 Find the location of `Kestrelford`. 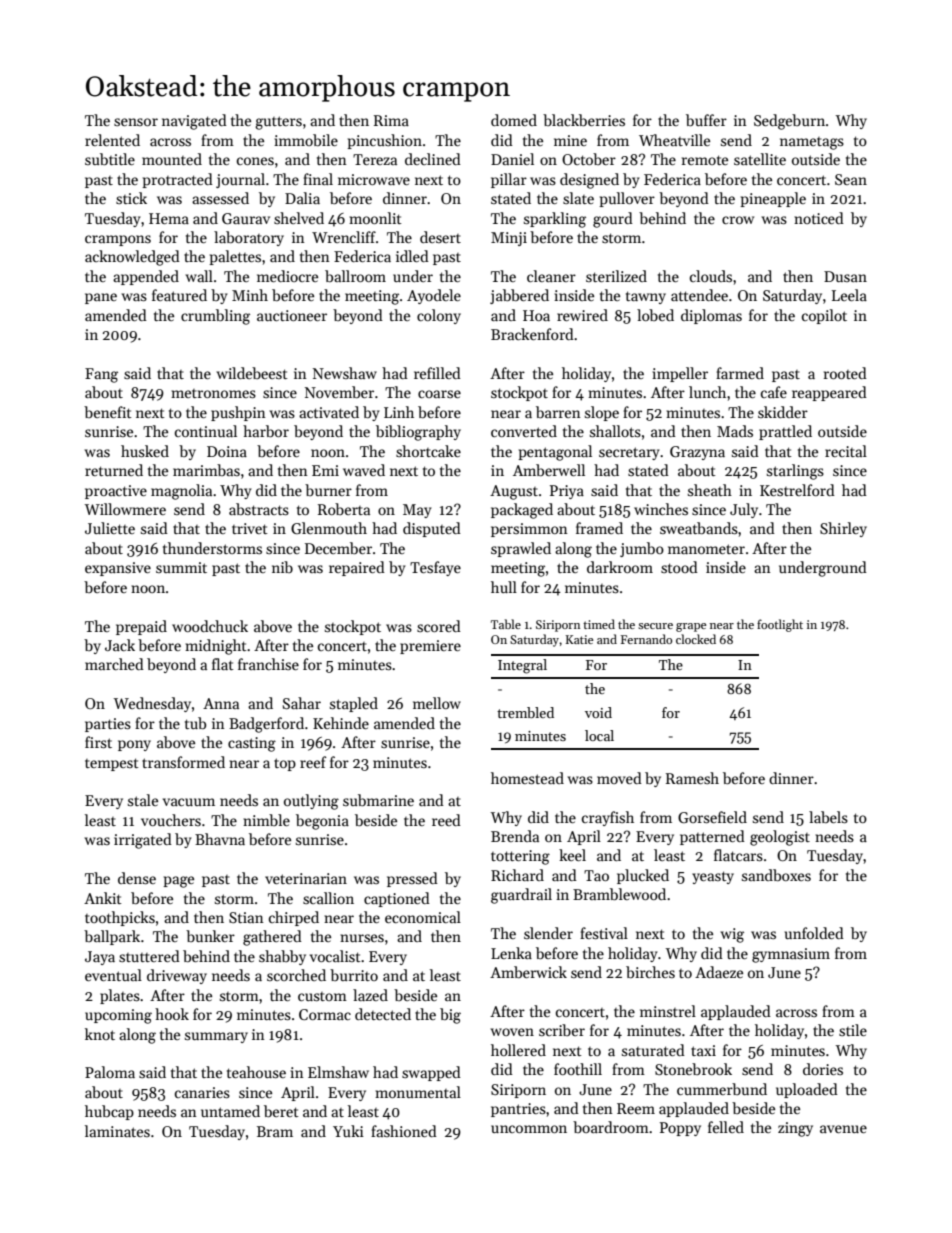

Kestrelford is located at coordinates (797, 490).
